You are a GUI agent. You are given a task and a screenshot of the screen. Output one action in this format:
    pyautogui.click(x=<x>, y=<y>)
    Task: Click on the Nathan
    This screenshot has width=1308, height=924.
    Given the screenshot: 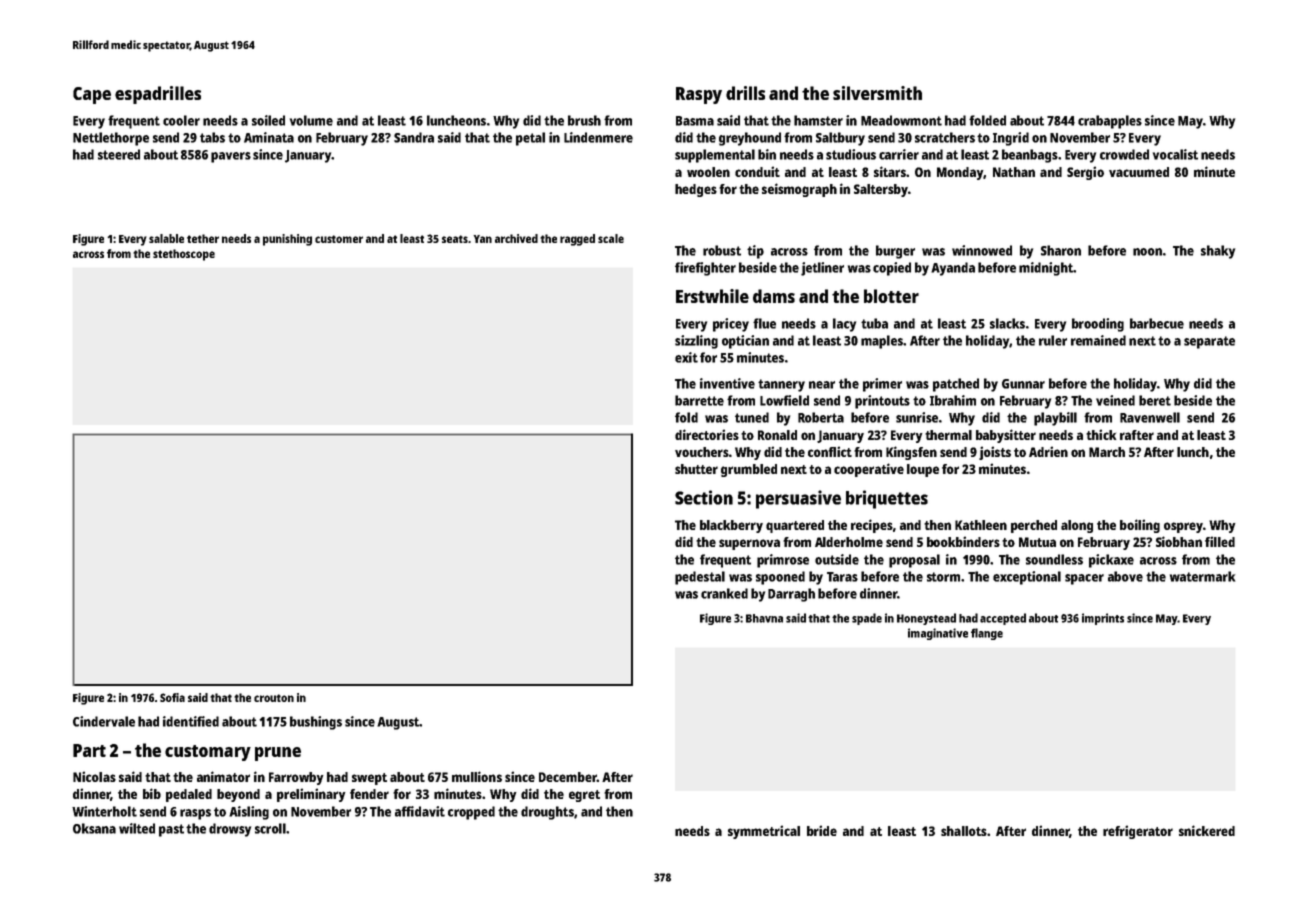 What is the action you would take?
    pyautogui.click(x=1014, y=172)
